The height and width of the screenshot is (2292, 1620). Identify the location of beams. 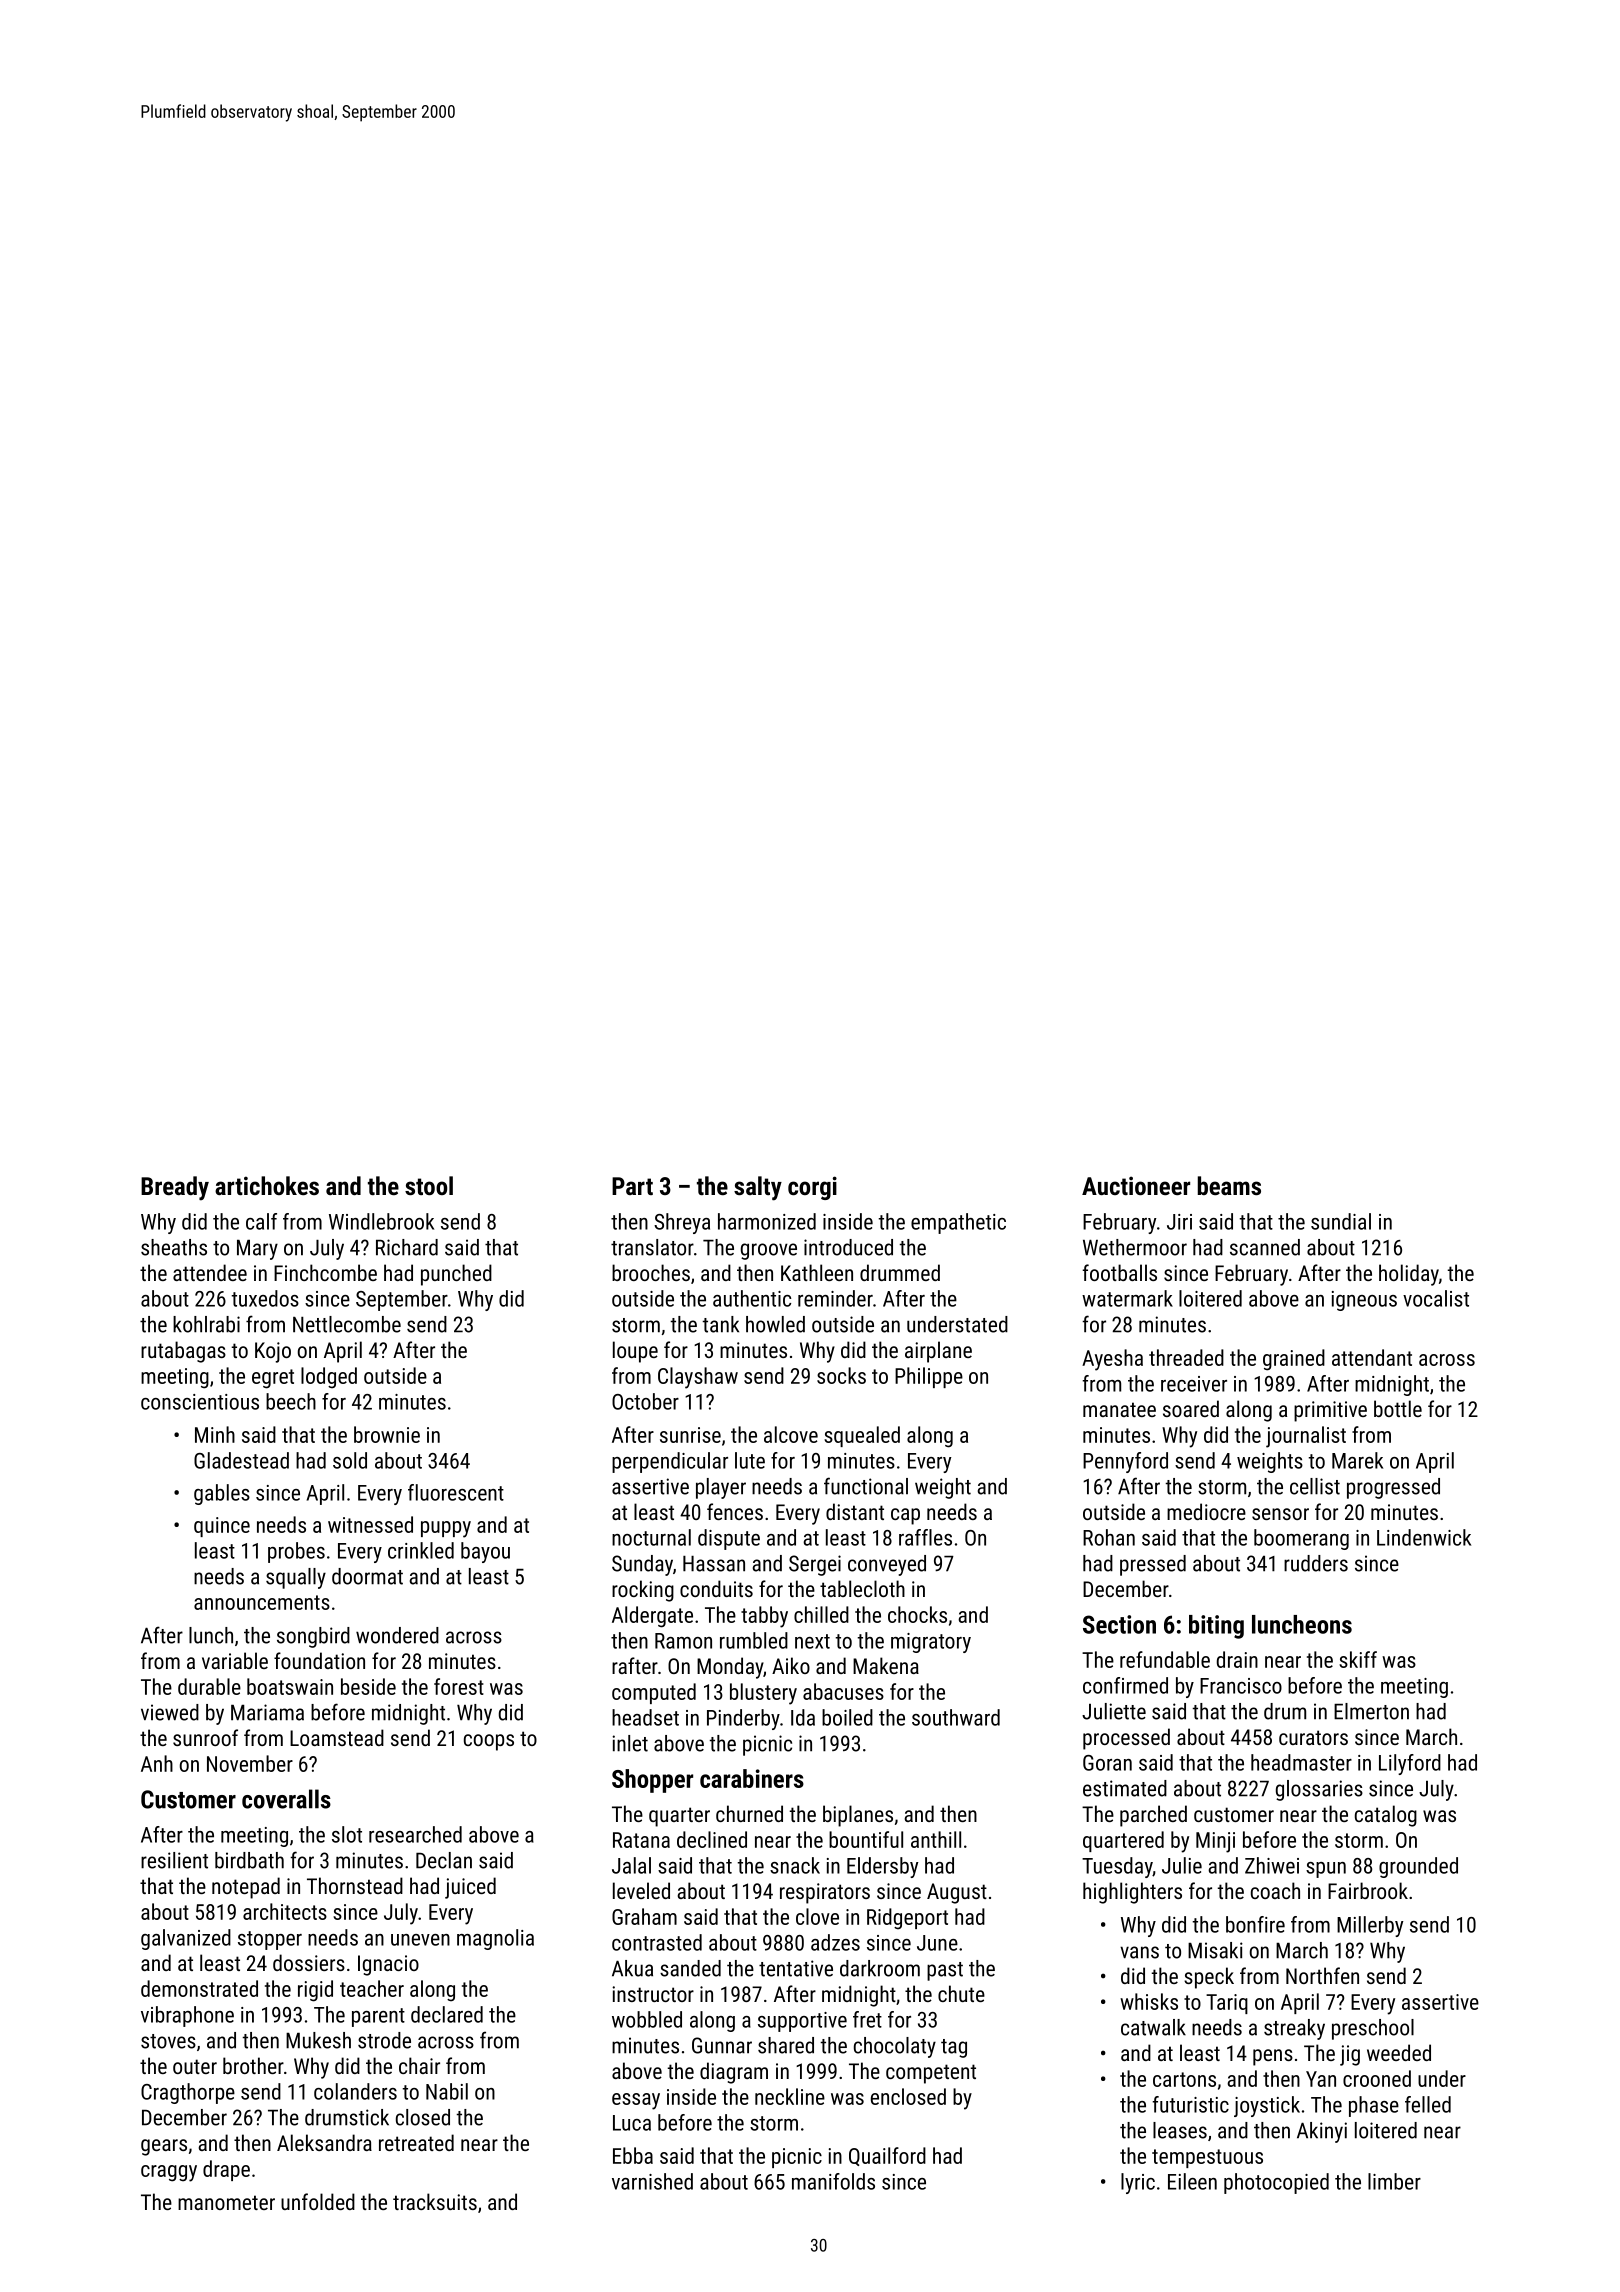
(1229, 1185).
